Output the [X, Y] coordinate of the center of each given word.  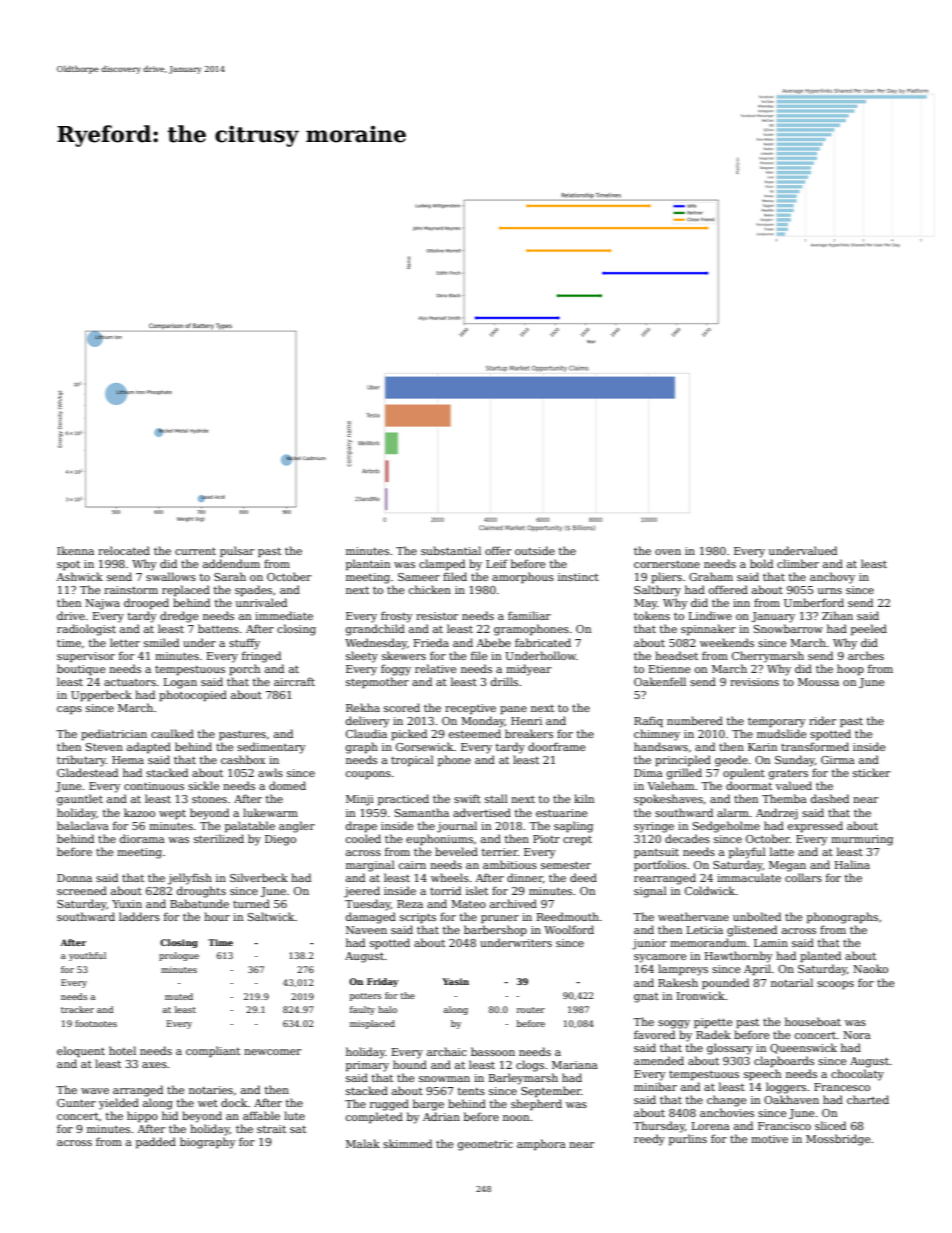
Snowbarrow [788, 628]
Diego [280, 840]
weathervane [693, 916]
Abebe [494, 642]
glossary [730, 1049]
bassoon [493, 1051]
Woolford [569, 929]
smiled [161, 642]
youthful [87, 956]
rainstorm [131, 590]
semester [566, 865]
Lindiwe [710, 615]
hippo [142, 1116]
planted [820, 957]
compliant [213, 1052]
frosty [397, 617]
